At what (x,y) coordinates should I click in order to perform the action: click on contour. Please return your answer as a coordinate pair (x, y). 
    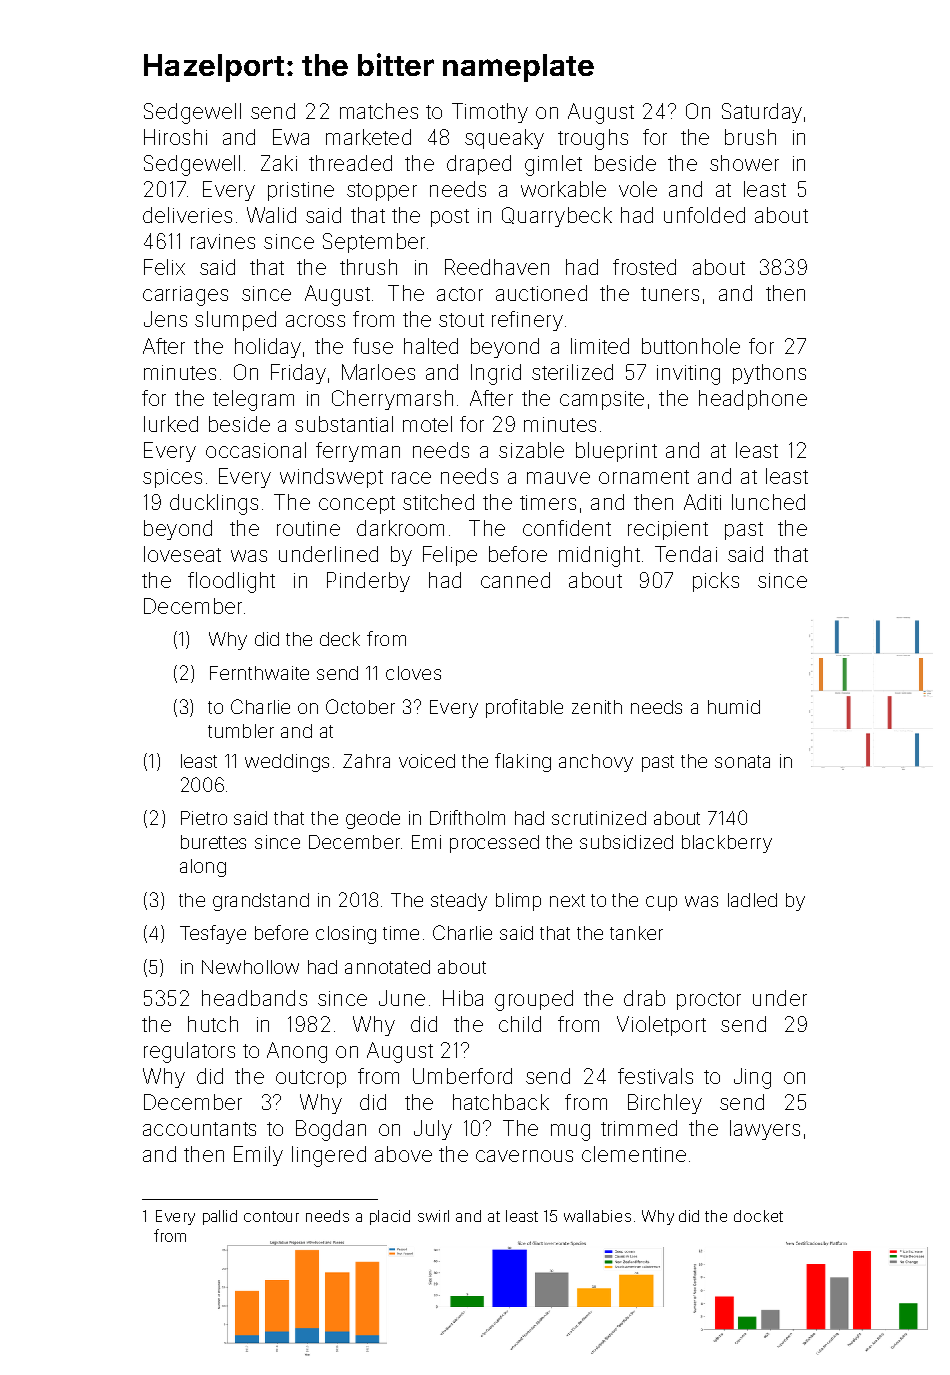
    Looking at the image, I should click on (271, 1216).
